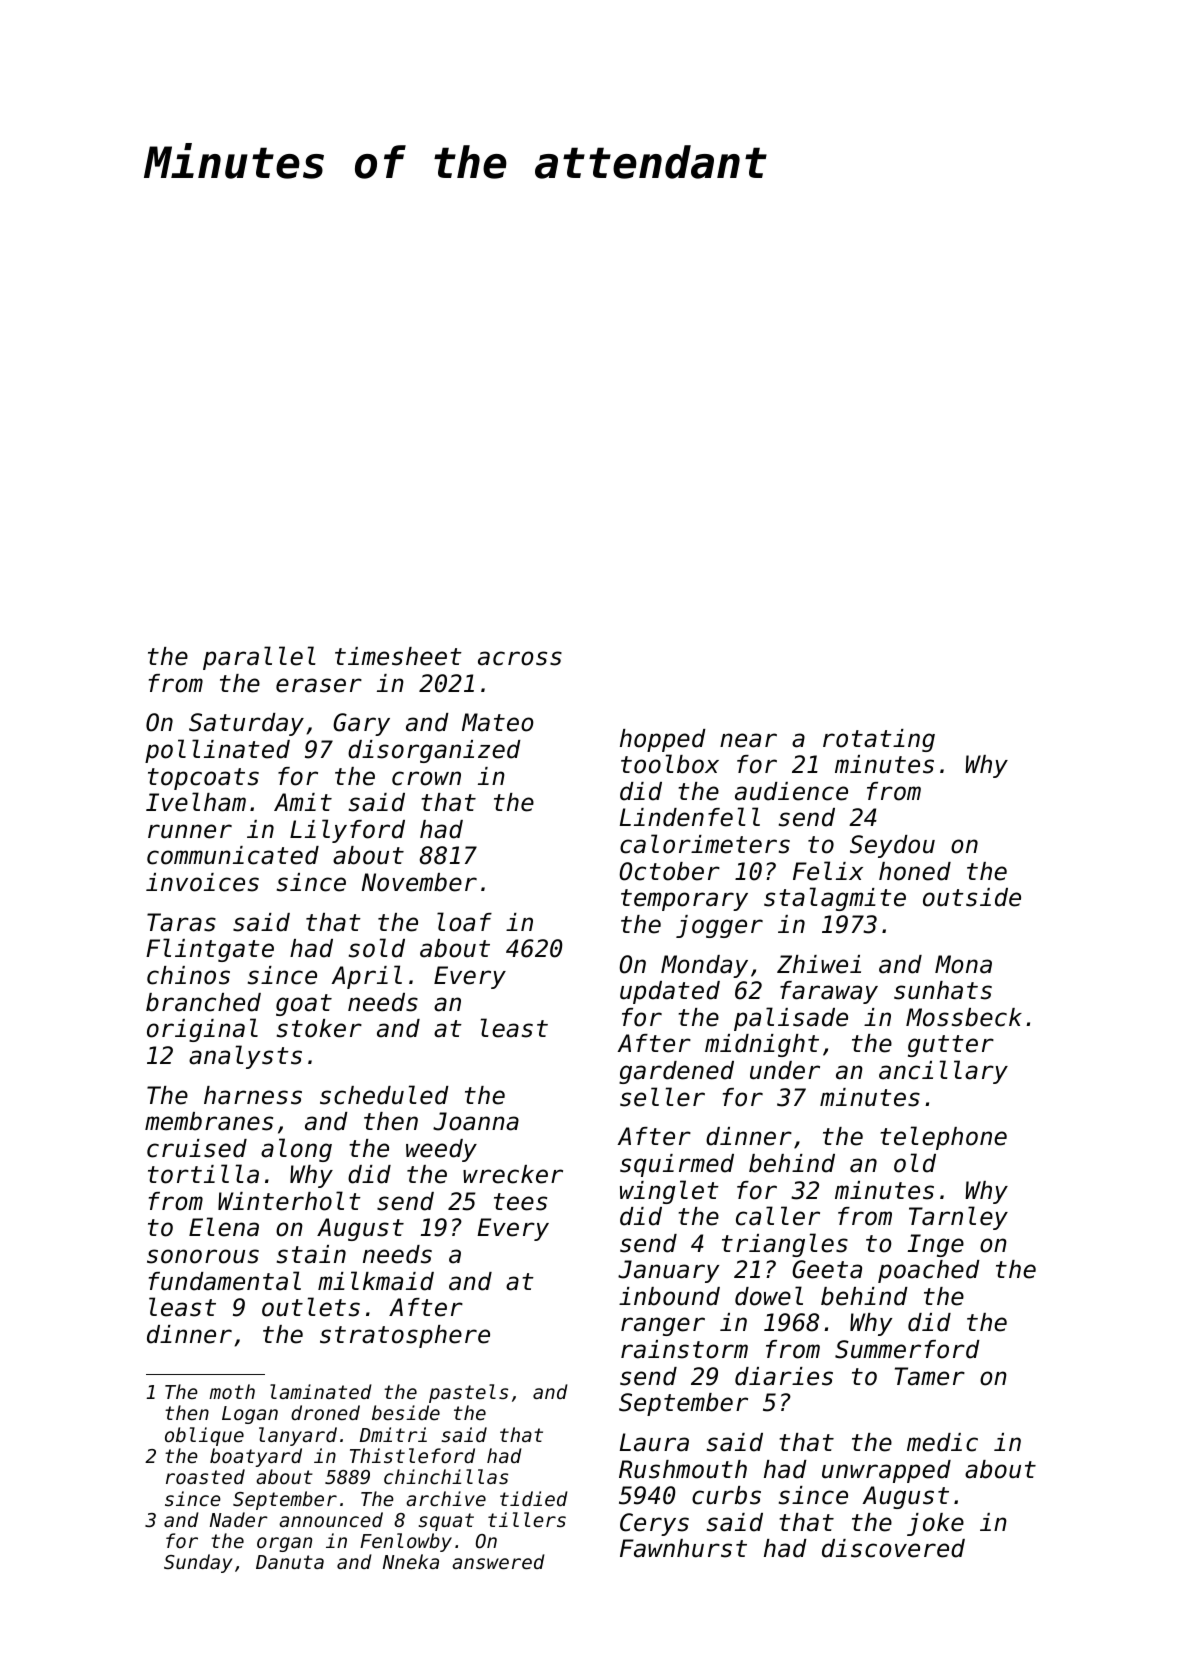 The image size is (1188, 1680). What do you see at coordinates (259, 658) in the image?
I see `parallel` at bounding box center [259, 658].
